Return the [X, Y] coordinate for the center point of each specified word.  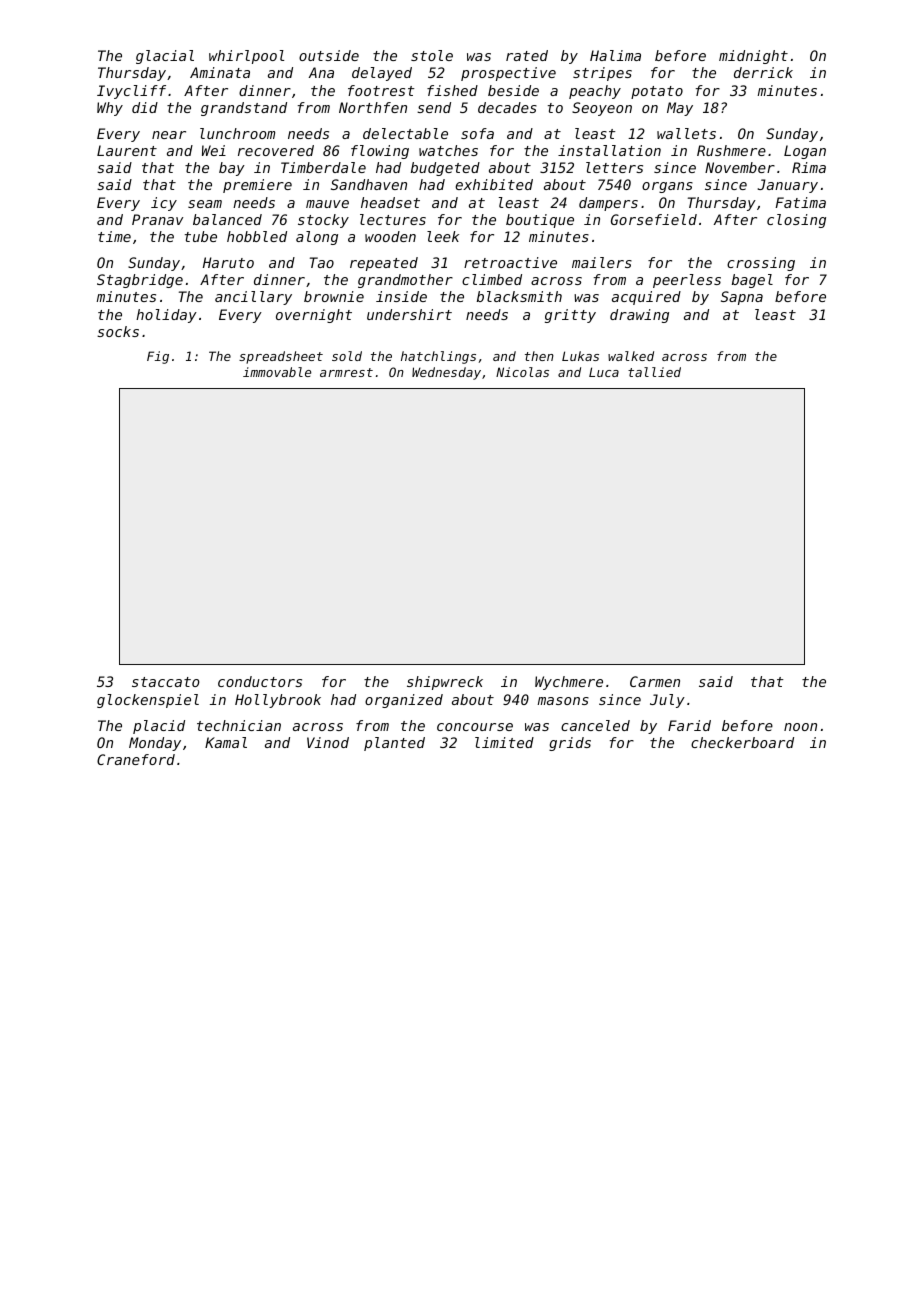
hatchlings [438, 357]
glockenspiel [148, 701]
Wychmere [569, 683]
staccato [166, 682]
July [667, 701]
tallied [654, 372]
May [680, 109]
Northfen [373, 107]
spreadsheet [281, 357]
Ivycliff [131, 92]
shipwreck [445, 683]
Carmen [655, 681]
